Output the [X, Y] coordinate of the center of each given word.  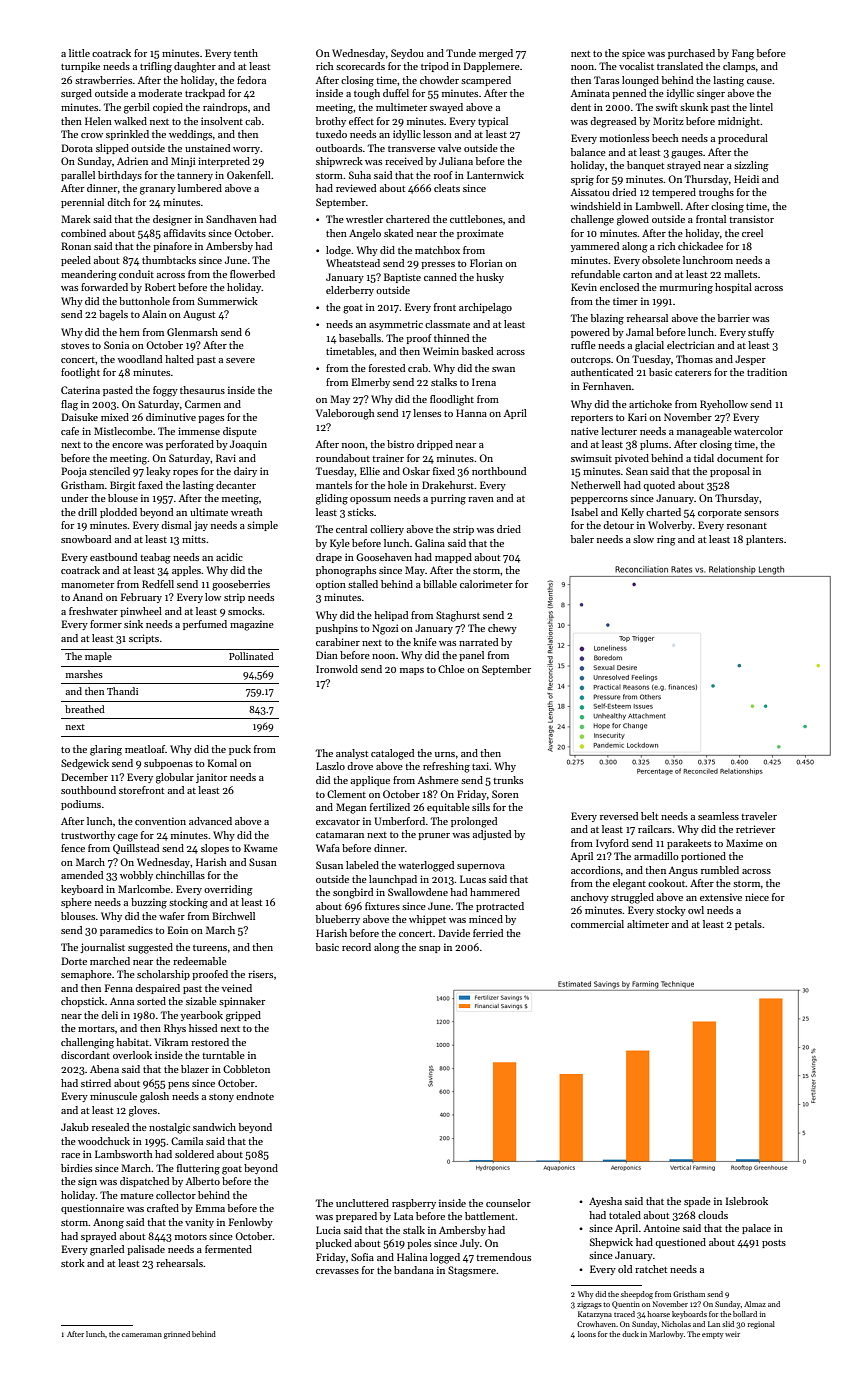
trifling [156, 67]
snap [429, 949]
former [106, 624]
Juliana [456, 161]
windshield [595, 206]
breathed [85, 709]
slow [643, 539]
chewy [502, 629]
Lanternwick [495, 175]
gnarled [107, 1250]
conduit [136, 274]
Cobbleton [246, 1069]
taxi [481, 766]
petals [748, 925]
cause [759, 81]
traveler [759, 816]
